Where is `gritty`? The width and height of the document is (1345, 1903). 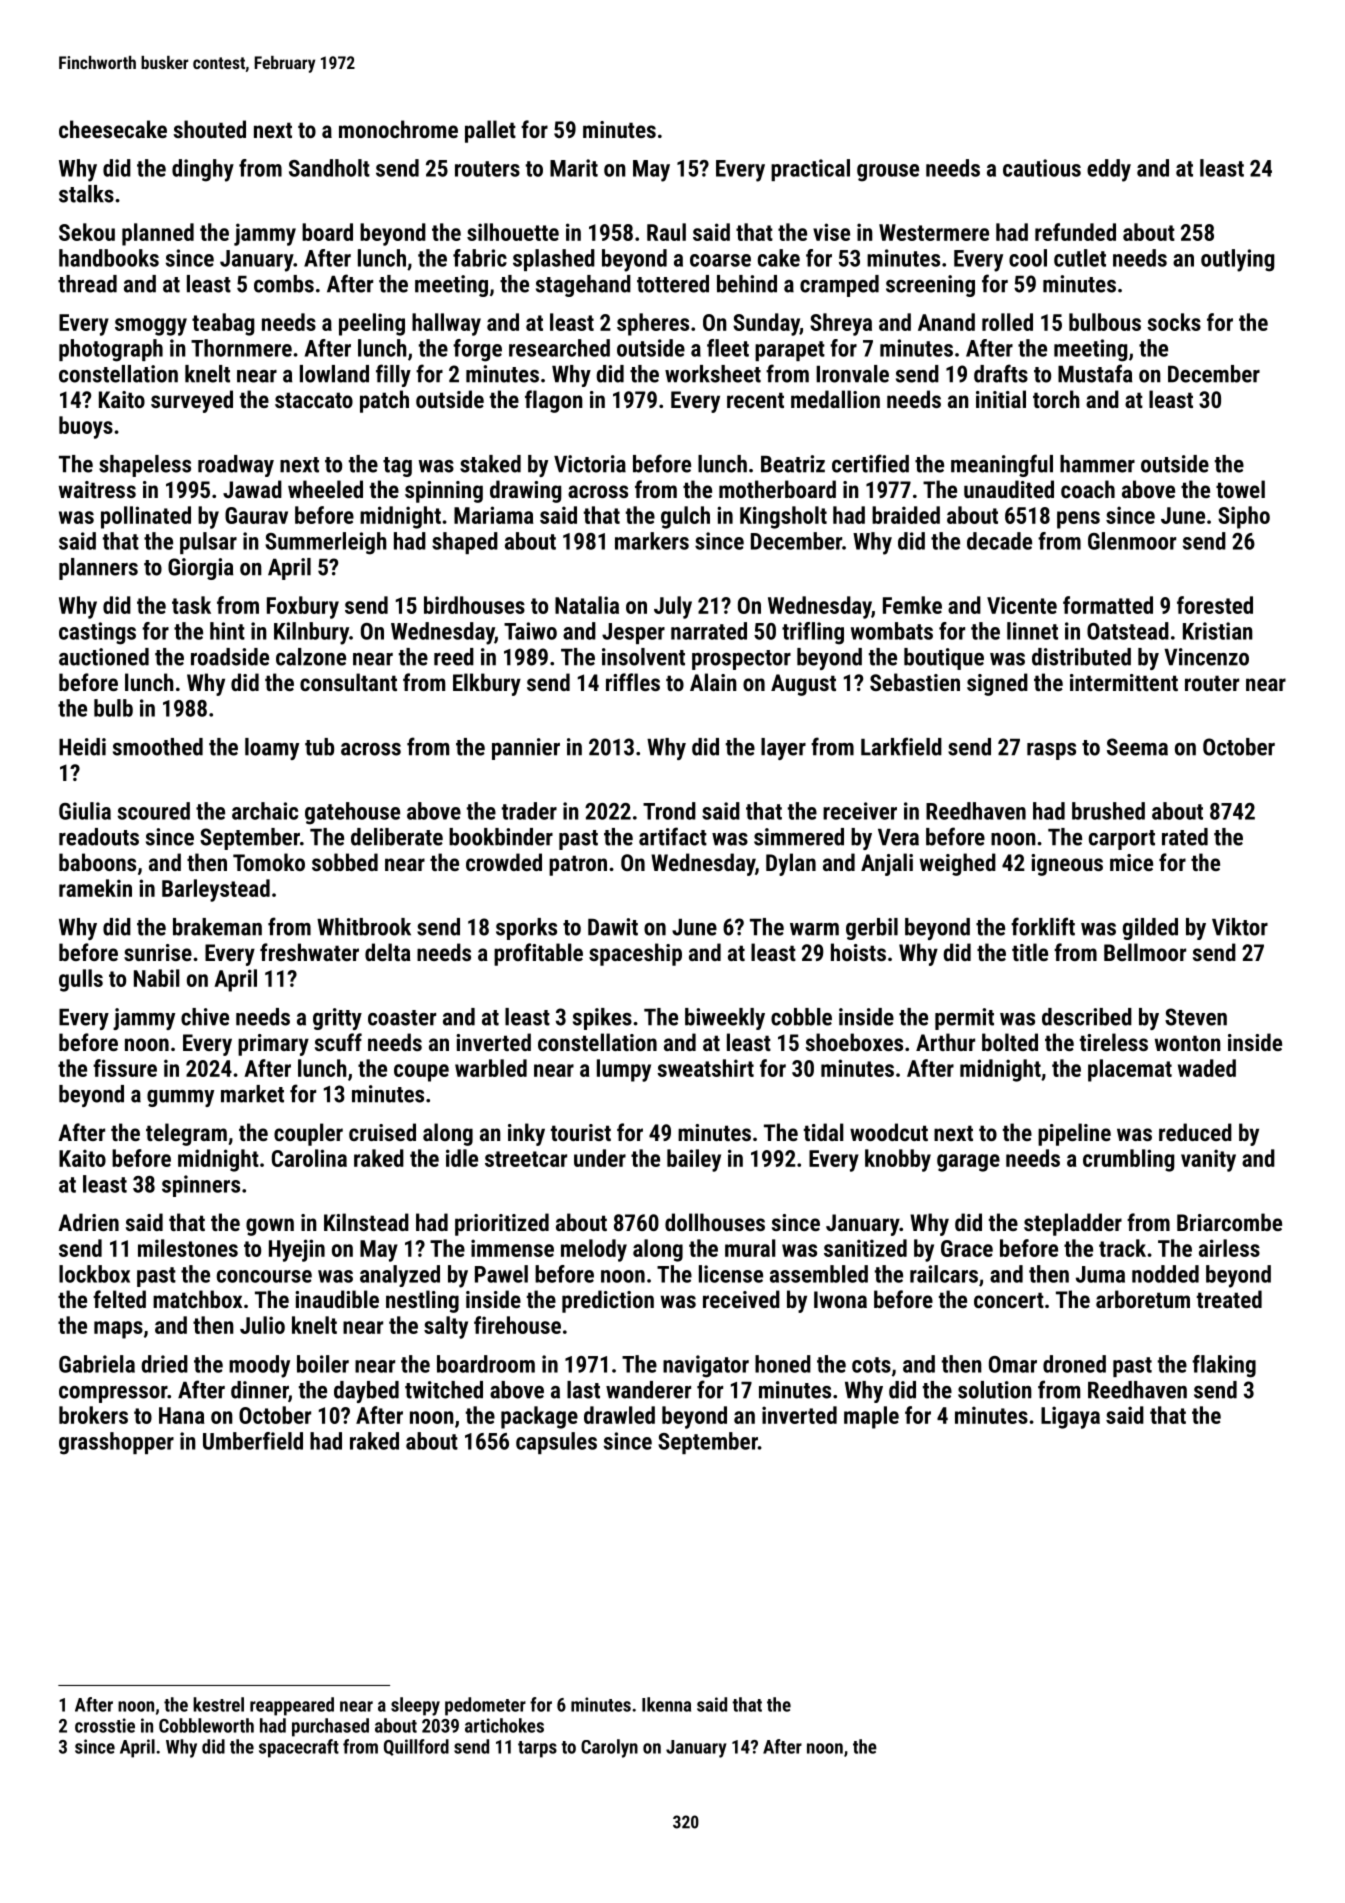 gritty is located at coordinates (337, 1019).
